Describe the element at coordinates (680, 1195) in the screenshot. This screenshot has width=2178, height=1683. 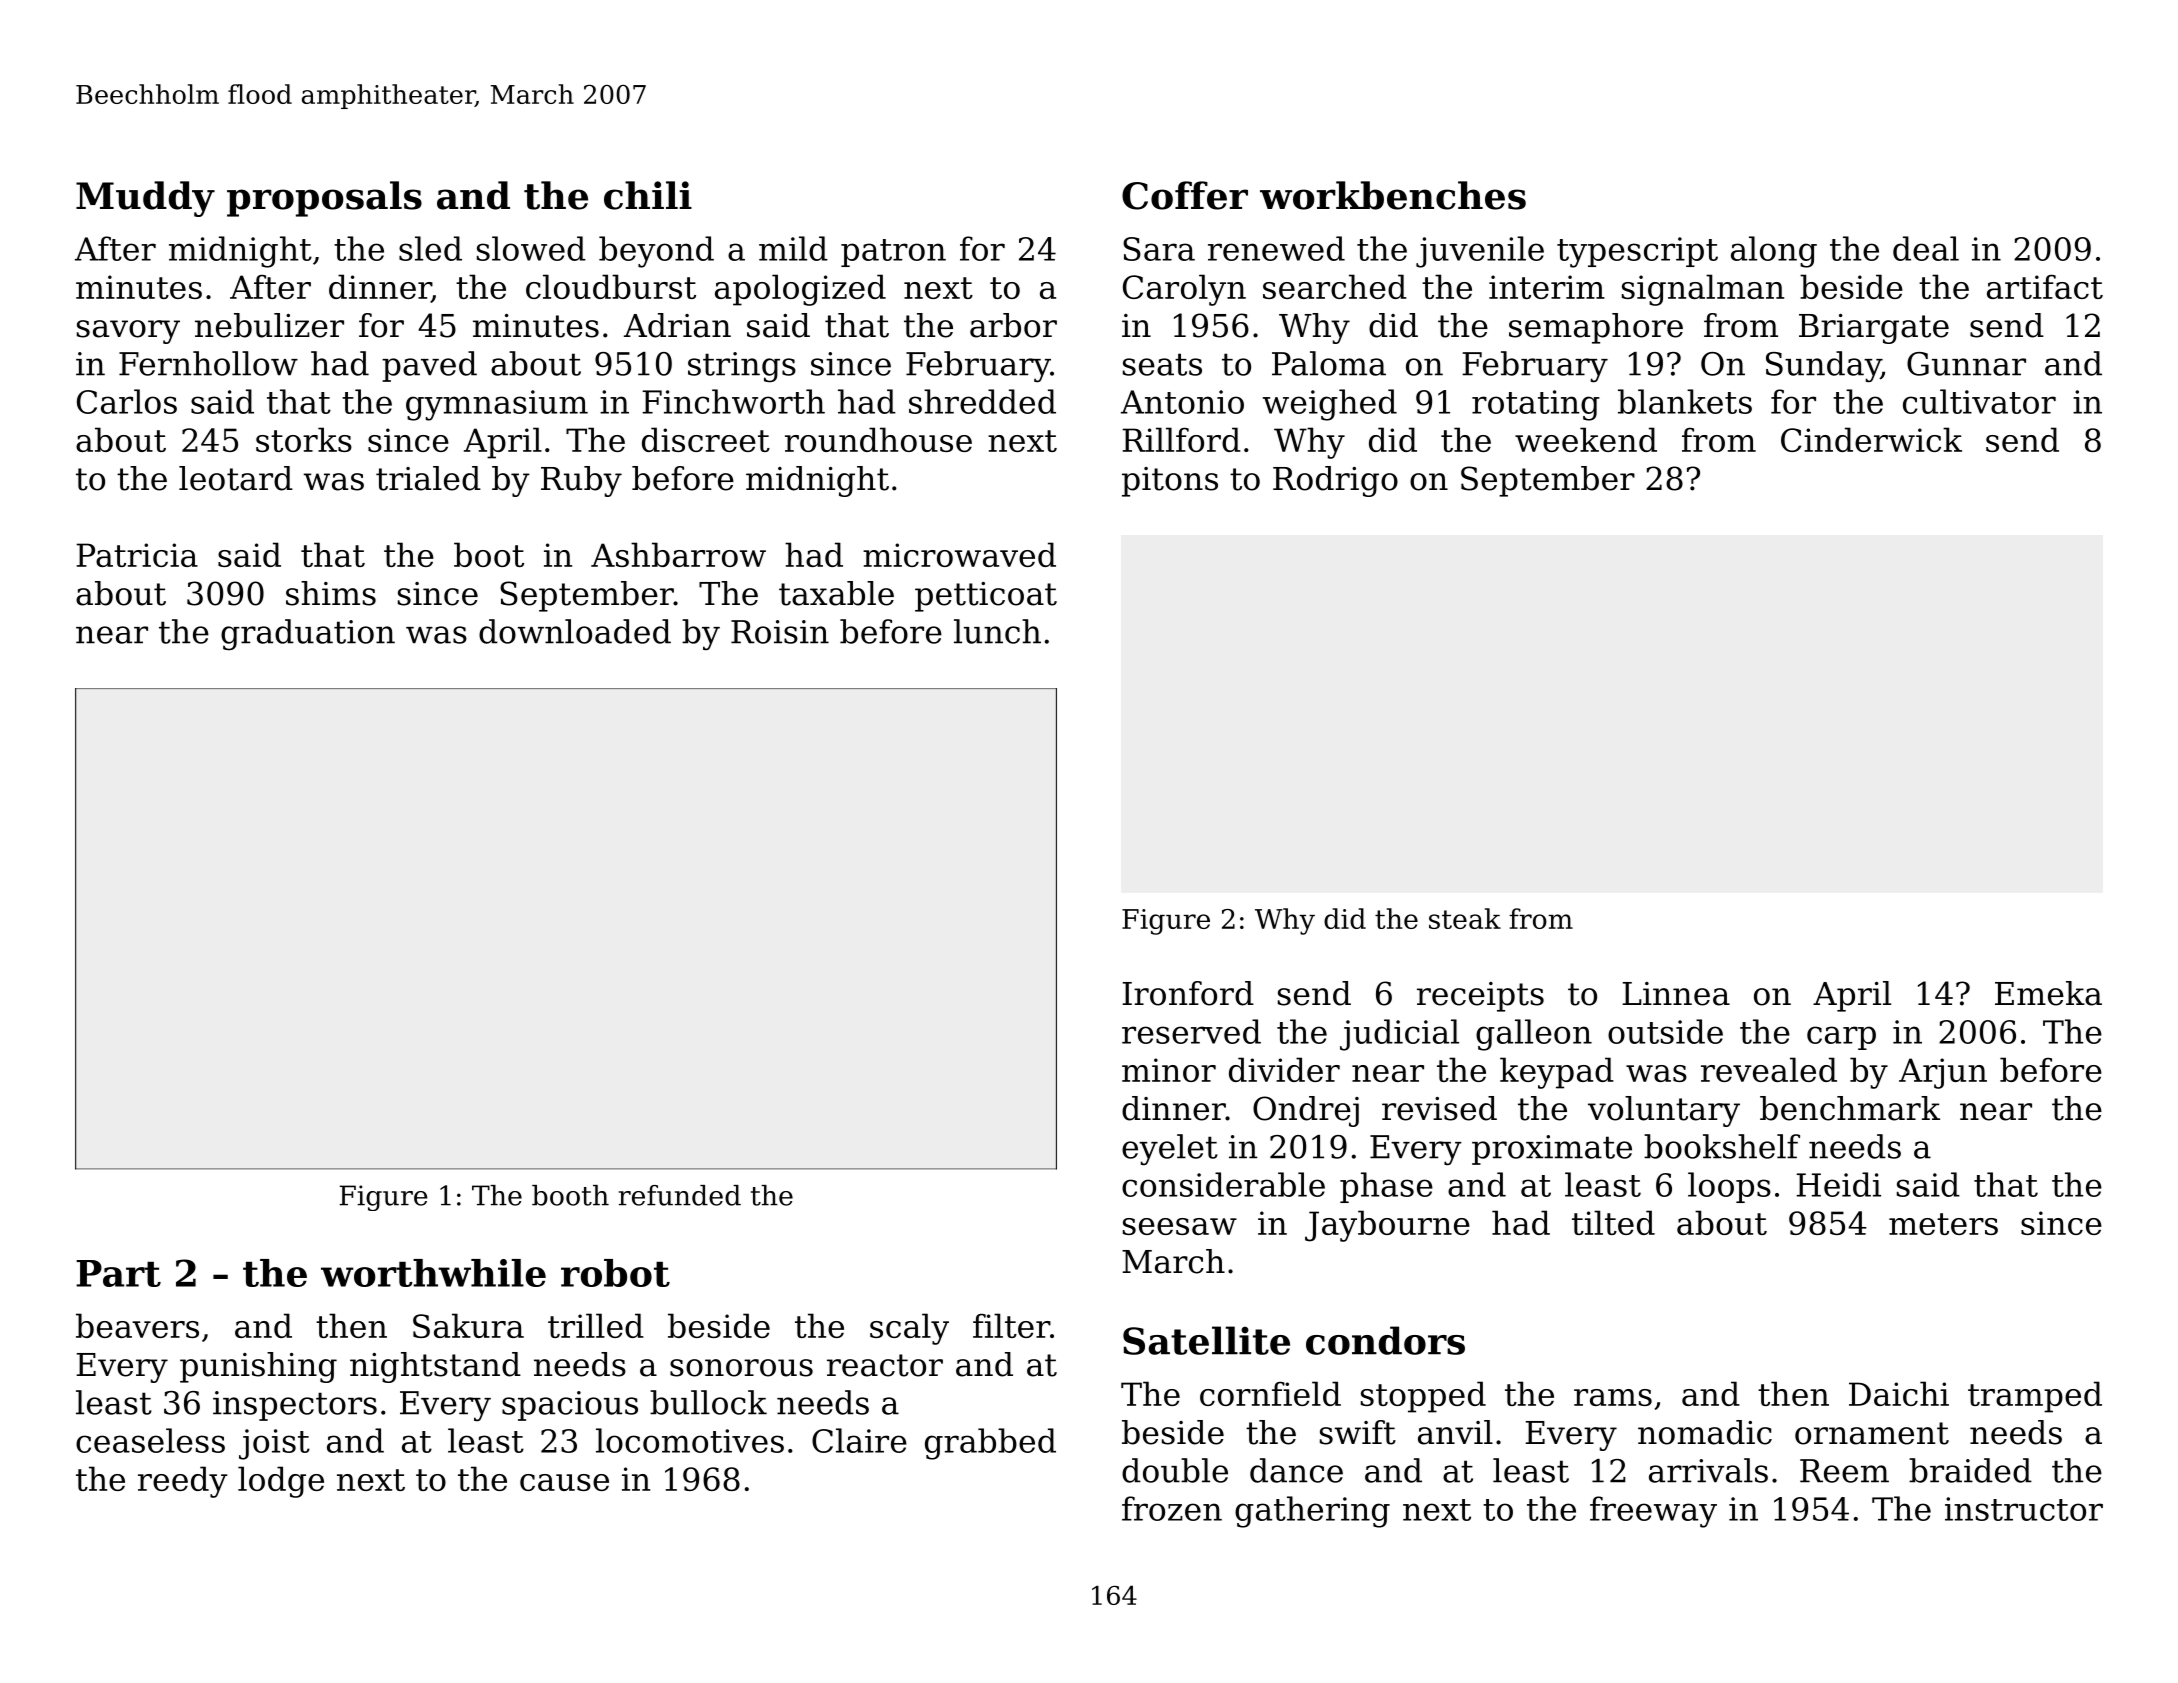
I see `refunded` at that location.
